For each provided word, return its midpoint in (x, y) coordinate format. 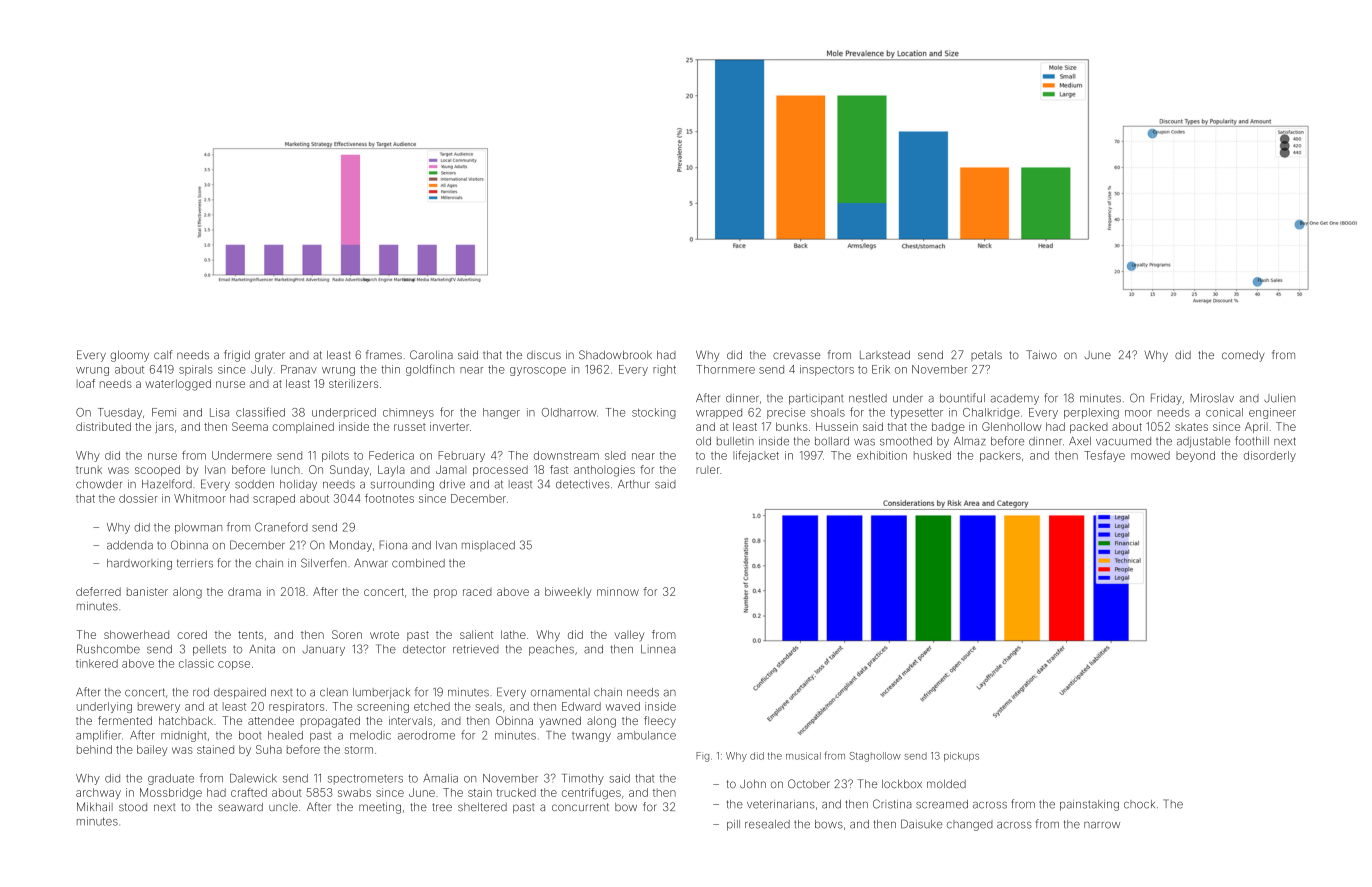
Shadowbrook (615, 354)
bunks (792, 426)
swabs (354, 792)
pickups (961, 757)
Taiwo (1041, 354)
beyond (1195, 456)
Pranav (299, 369)
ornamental (560, 692)
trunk (89, 470)
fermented (125, 720)
